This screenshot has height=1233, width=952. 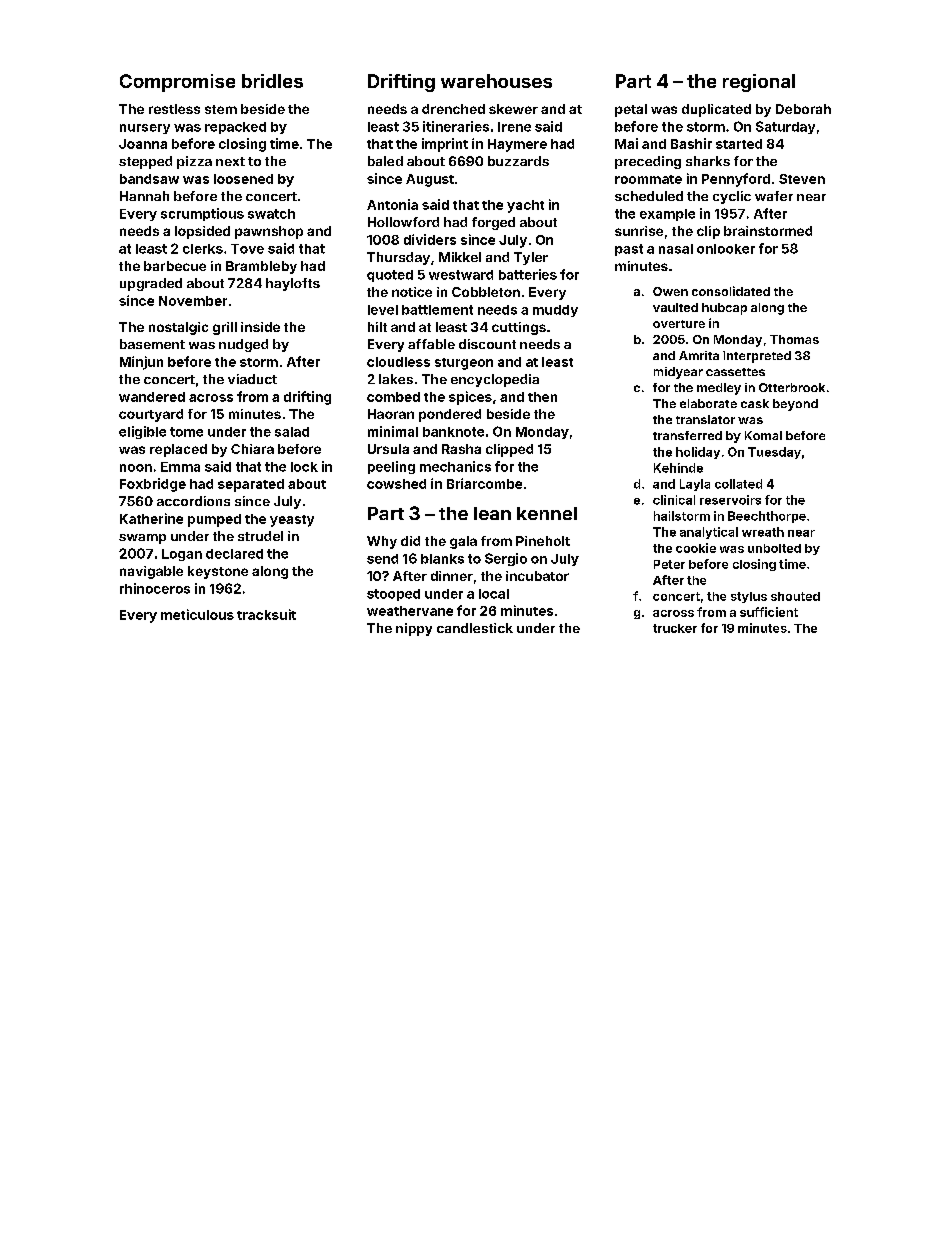 What do you see at coordinates (519, 328) in the screenshot?
I see `cuttings` at bounding box center [519, 328].
